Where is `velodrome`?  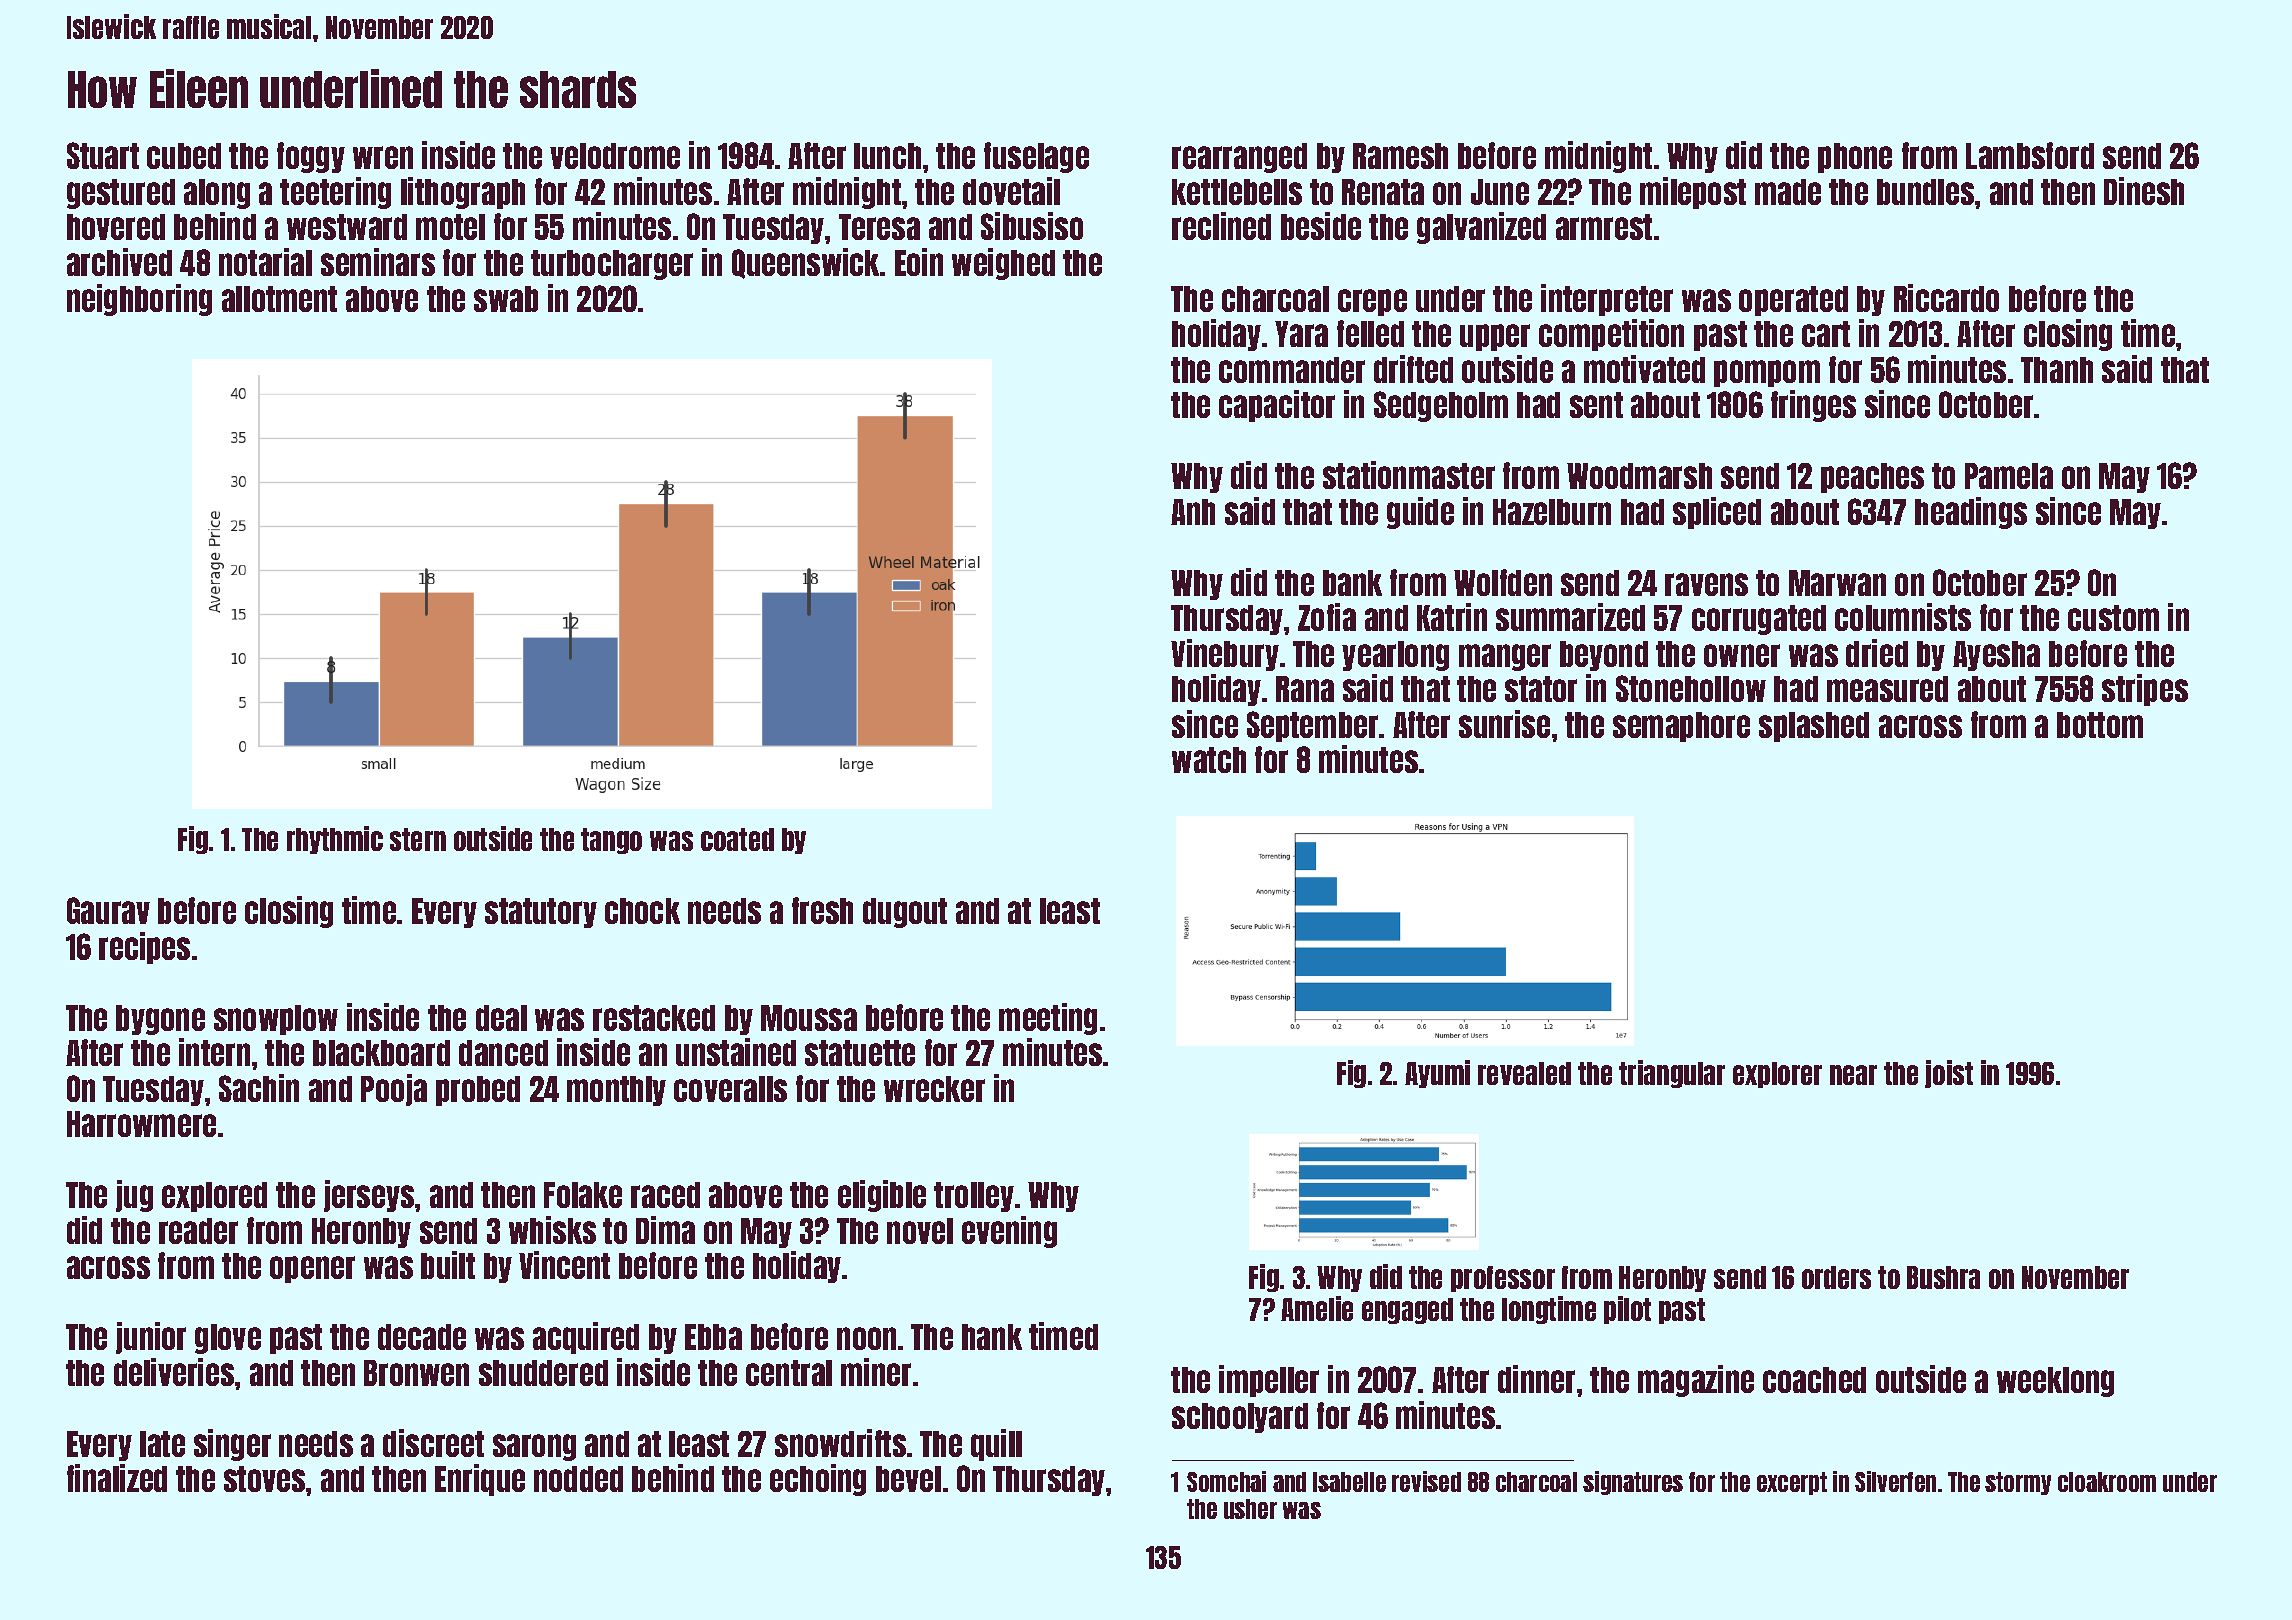 velodrome is located at coordinates (615, 156).
